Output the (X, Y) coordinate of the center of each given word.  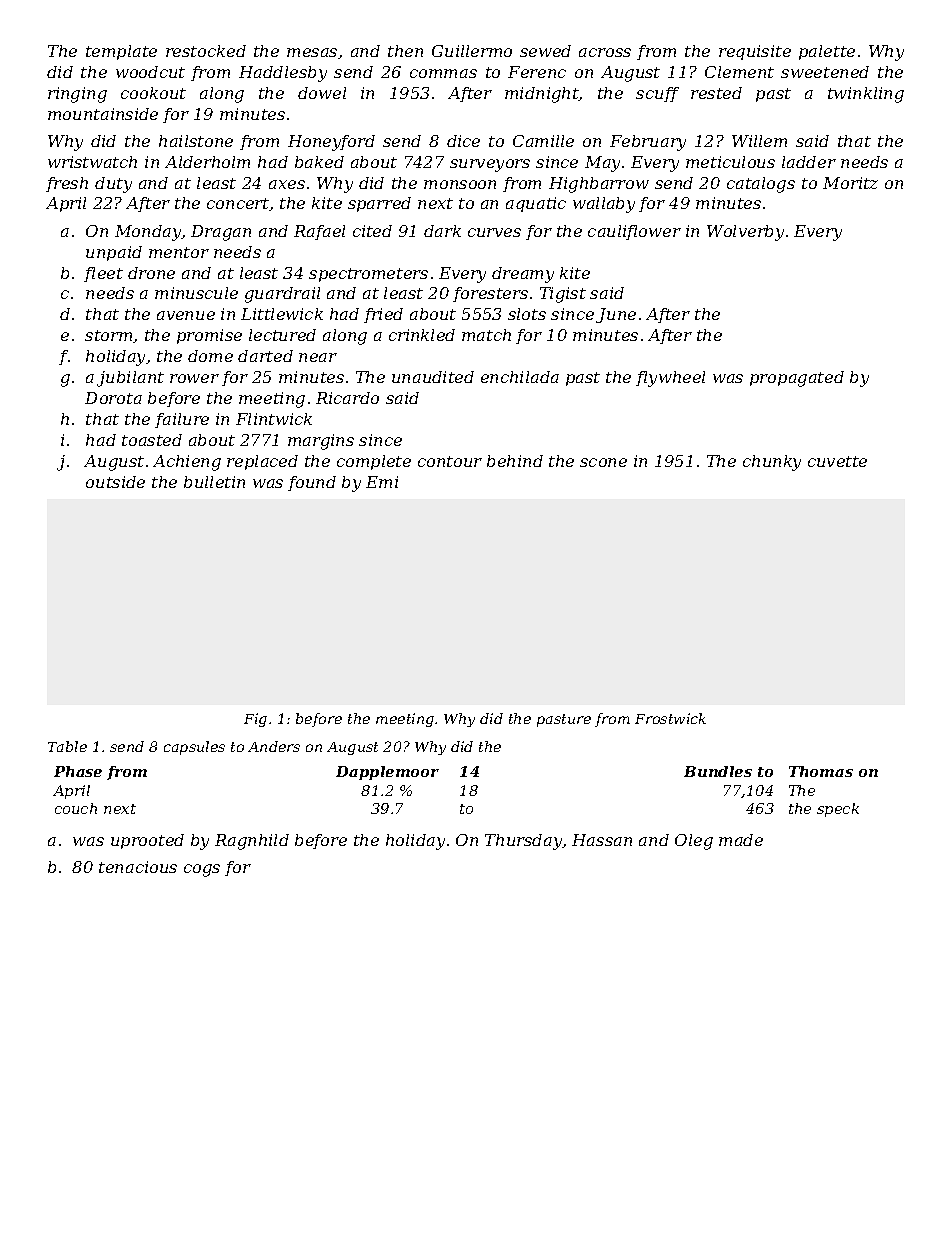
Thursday (524, 842)
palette (827, 52)
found (312, 483)
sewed (545, 51)
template (121, 52)
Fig (255, 720)
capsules (194, 748)
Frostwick (670, 718)
